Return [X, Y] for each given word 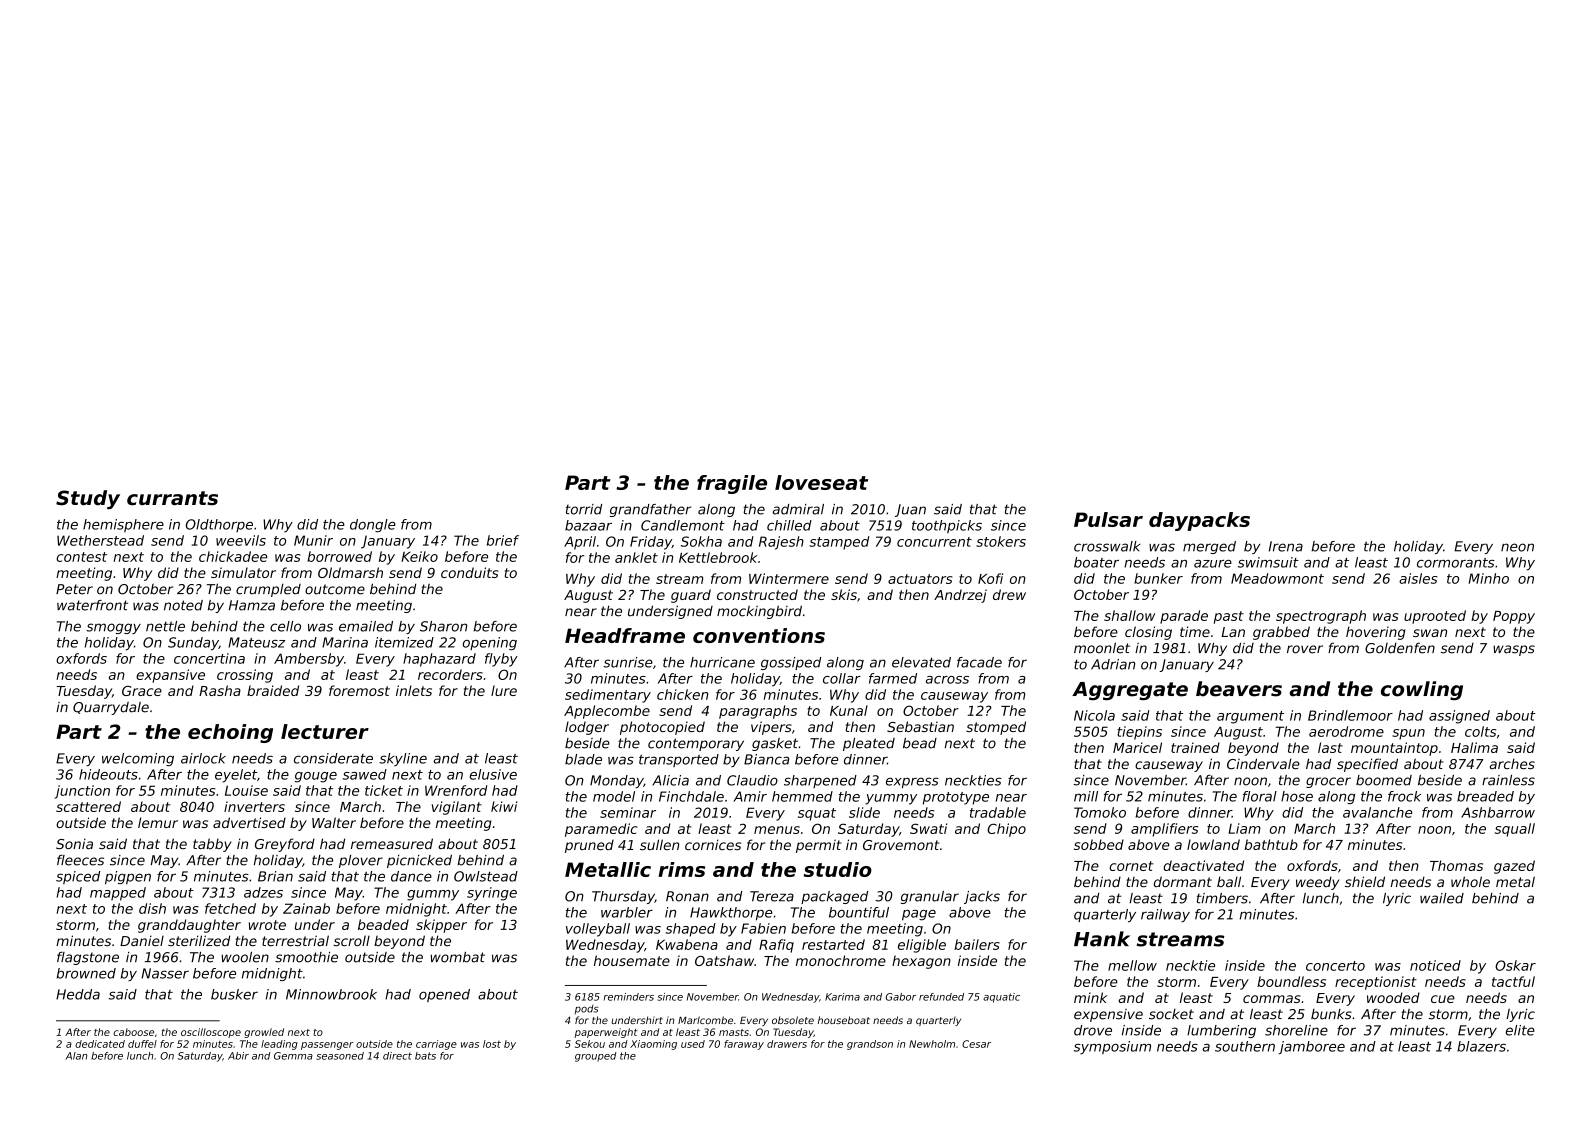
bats [425, 1056]
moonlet [1102, 648]
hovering [1376, 633]
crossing [245, 676]
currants [172, 498]
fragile [732, 484]
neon [1517, 547]
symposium [1112, 1048]
